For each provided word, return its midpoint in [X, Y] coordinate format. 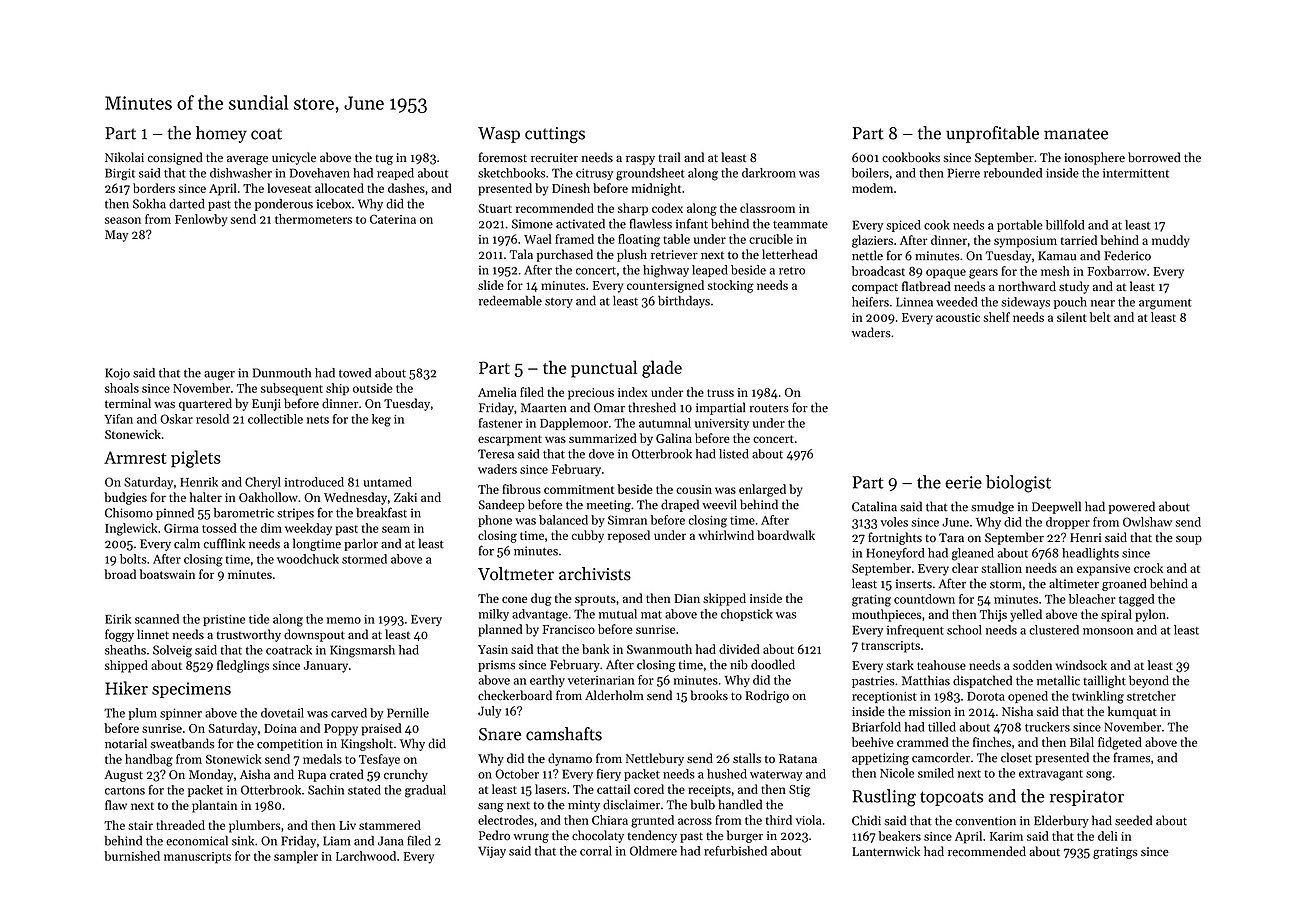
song [1099, 776]
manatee [1076, 134]
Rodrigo [767, 696]
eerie [963, 482]
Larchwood [366, 856]
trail [669, 157]
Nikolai [124, 157]
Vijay [492, 852]
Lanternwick [886, 851]
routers [769, 409]
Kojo [117, 374]
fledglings [243, 666]
